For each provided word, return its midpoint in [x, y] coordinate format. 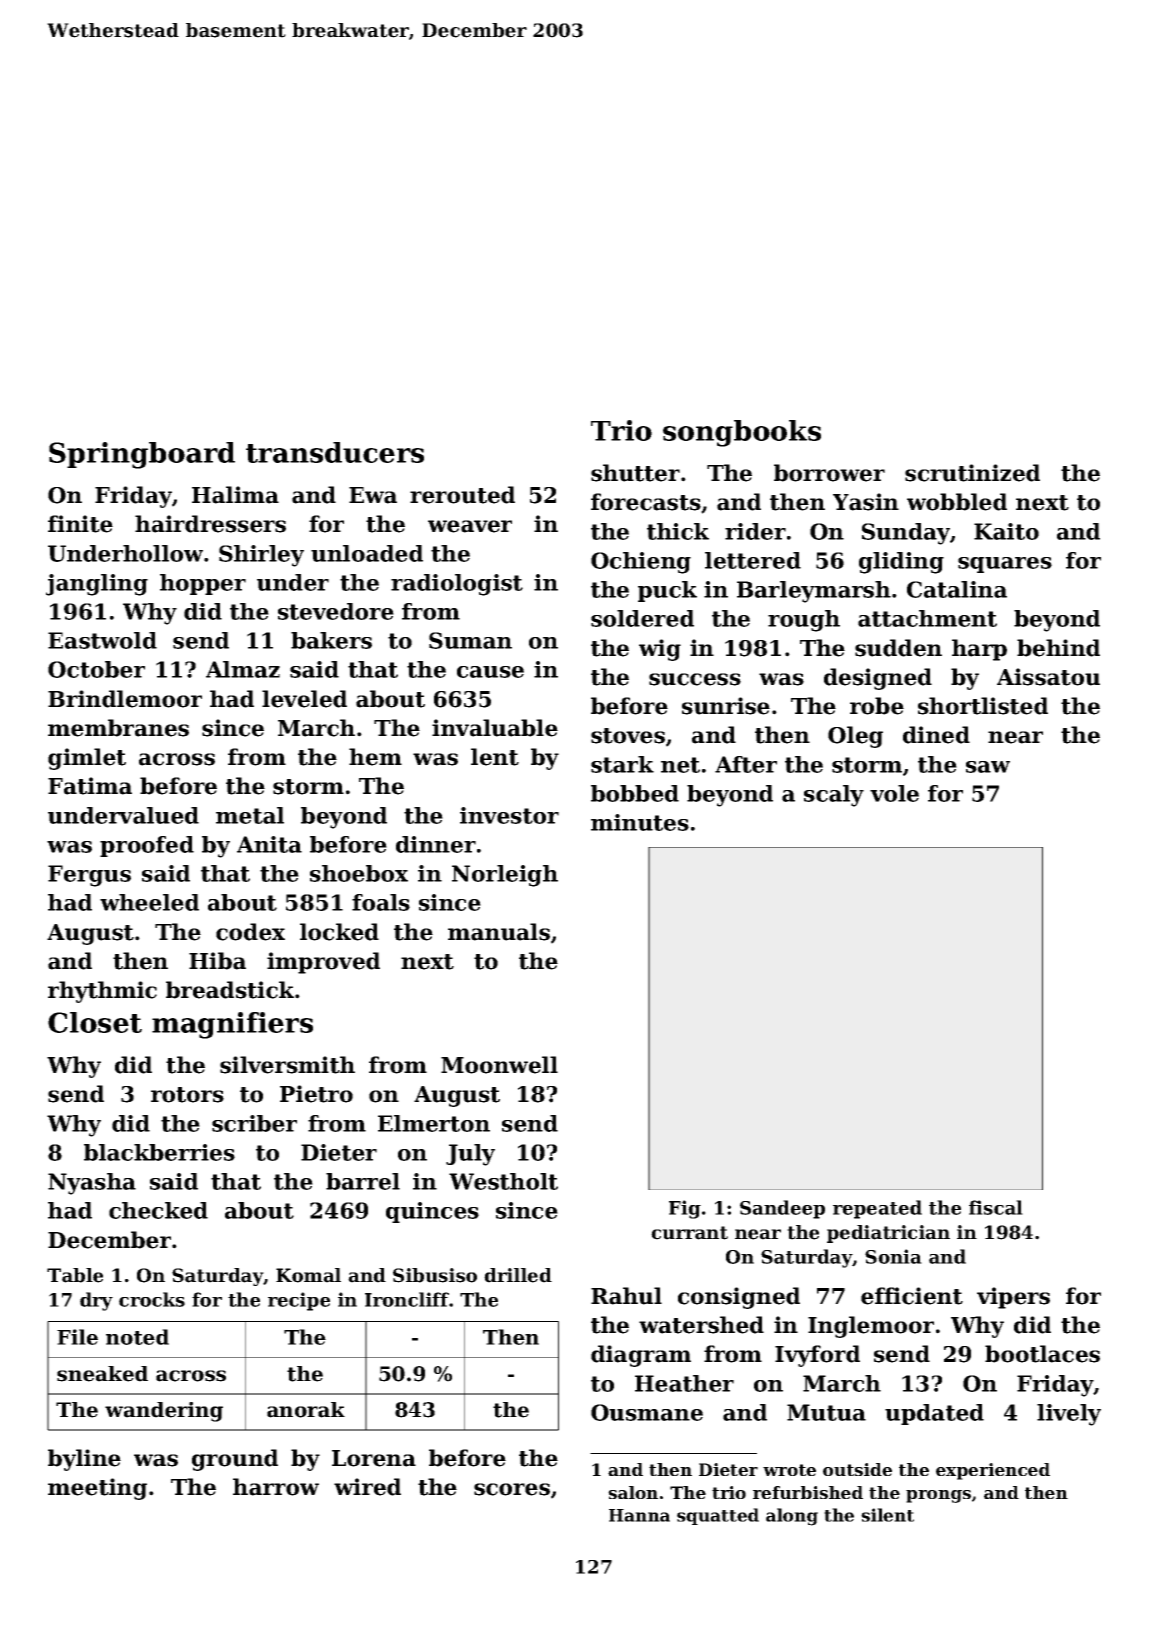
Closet [95, 1022]
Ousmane [647, 1412]
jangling [97, 585]
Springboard [142, 455]
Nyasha [92, 1184]
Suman [470, 640]
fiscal [996, 1207]
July [470, 1155]
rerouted [462, 495]
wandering [164, 1412]
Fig [685, 1209]
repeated [877, 1209]
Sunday [906, 534]
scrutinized [972, 473]
